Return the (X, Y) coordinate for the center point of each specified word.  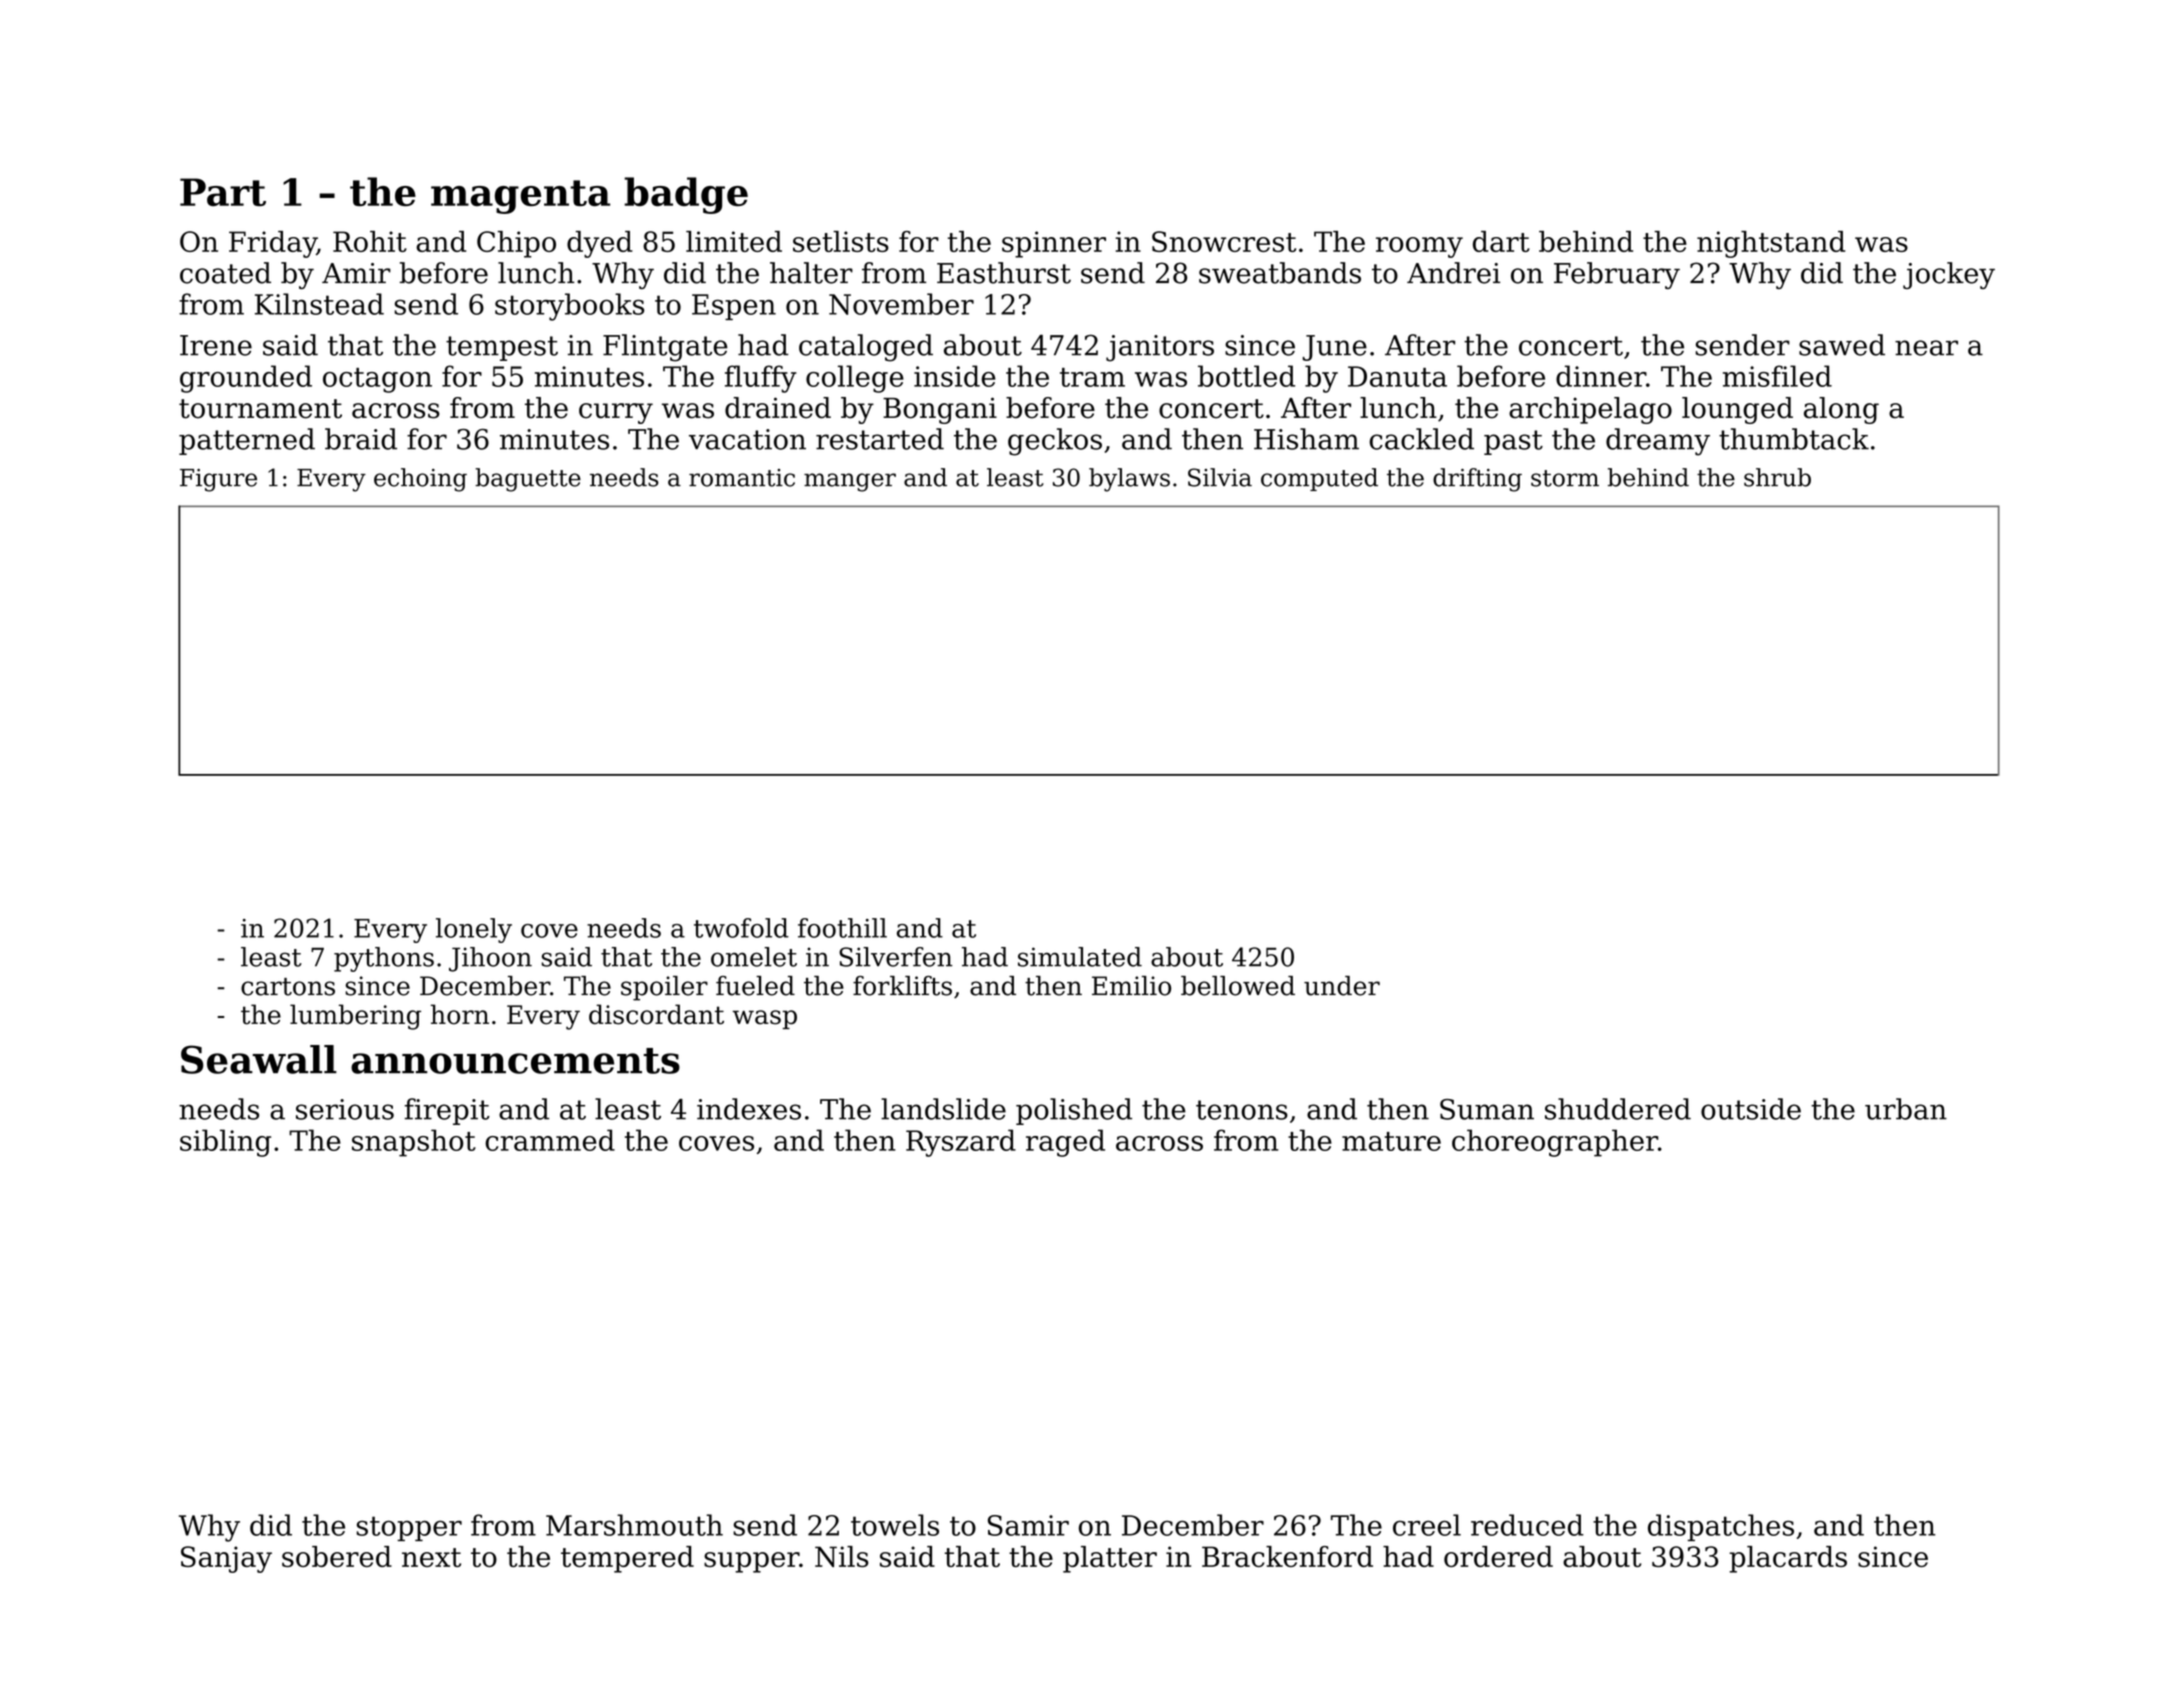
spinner (1054, 244)
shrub (1777, 477)
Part (223, 192)
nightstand (1771, 244)
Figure (218, 480)
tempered (627, 1559)
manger (850, 482)
